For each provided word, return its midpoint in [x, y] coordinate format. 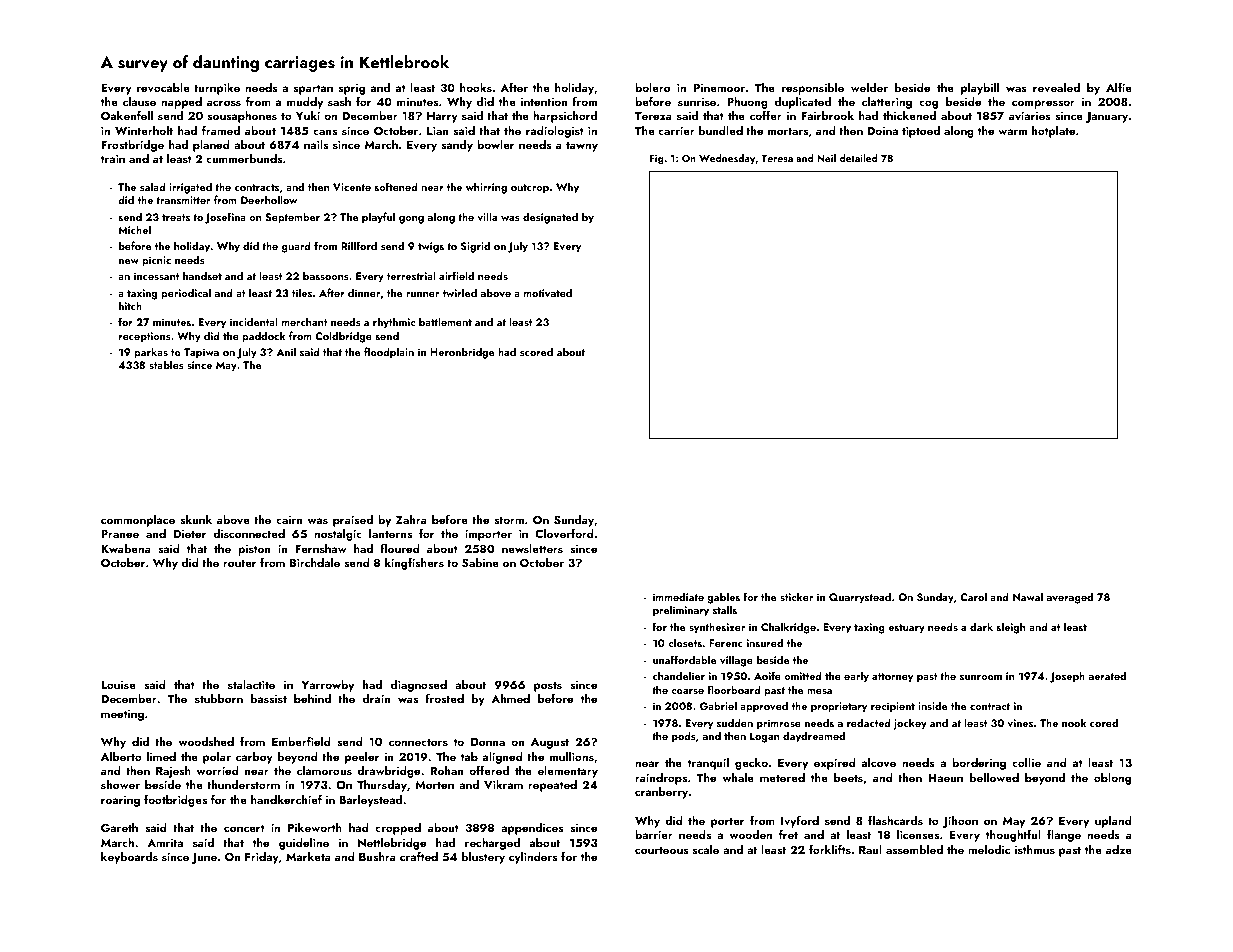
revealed [1056, 87]
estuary [906, 629]
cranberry [661, 793]
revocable [163, 87]
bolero [652, 87]
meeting [122, 715]
